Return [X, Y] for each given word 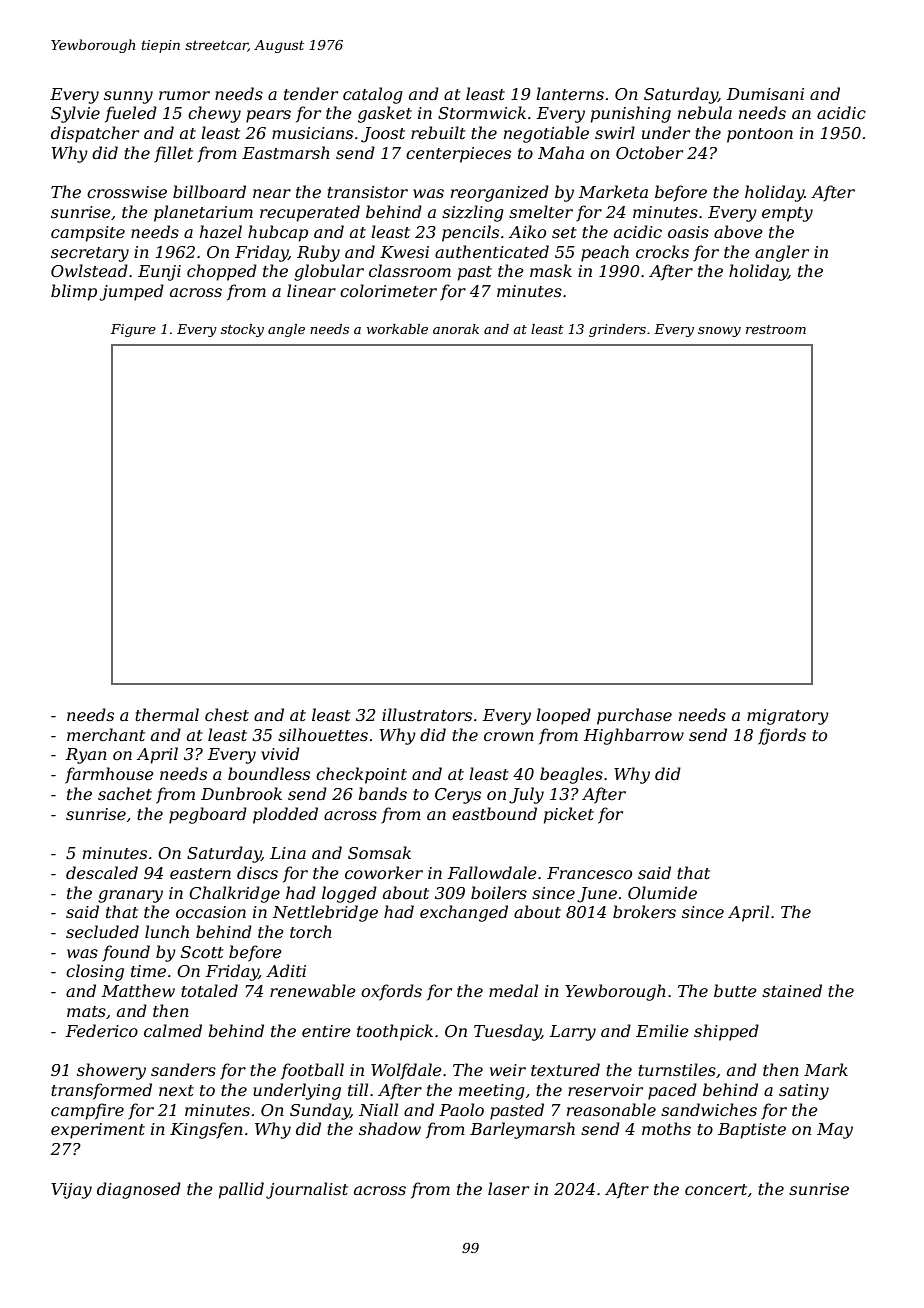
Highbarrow [634, 736]
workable [397, 329]
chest [227, 714]
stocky [242, 330]
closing [95, 972]
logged [349, 894]
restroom [776, 329]
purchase [634, 716]
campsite [88, 234]
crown [509, 736]
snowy [719, 332]
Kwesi [404, 252]
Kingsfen [206, 1130]
